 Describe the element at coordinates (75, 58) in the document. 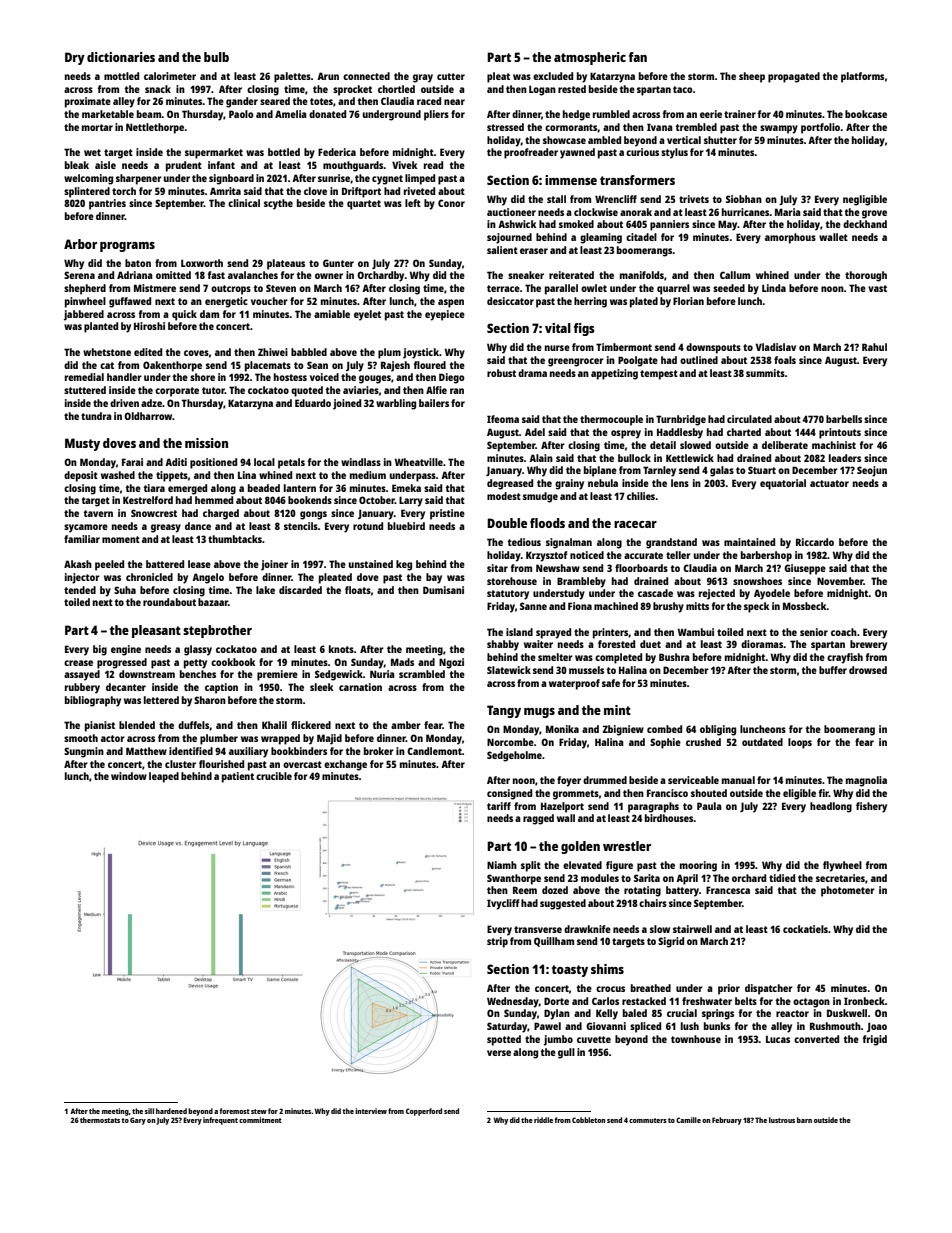

I see `Dry` at that location.
